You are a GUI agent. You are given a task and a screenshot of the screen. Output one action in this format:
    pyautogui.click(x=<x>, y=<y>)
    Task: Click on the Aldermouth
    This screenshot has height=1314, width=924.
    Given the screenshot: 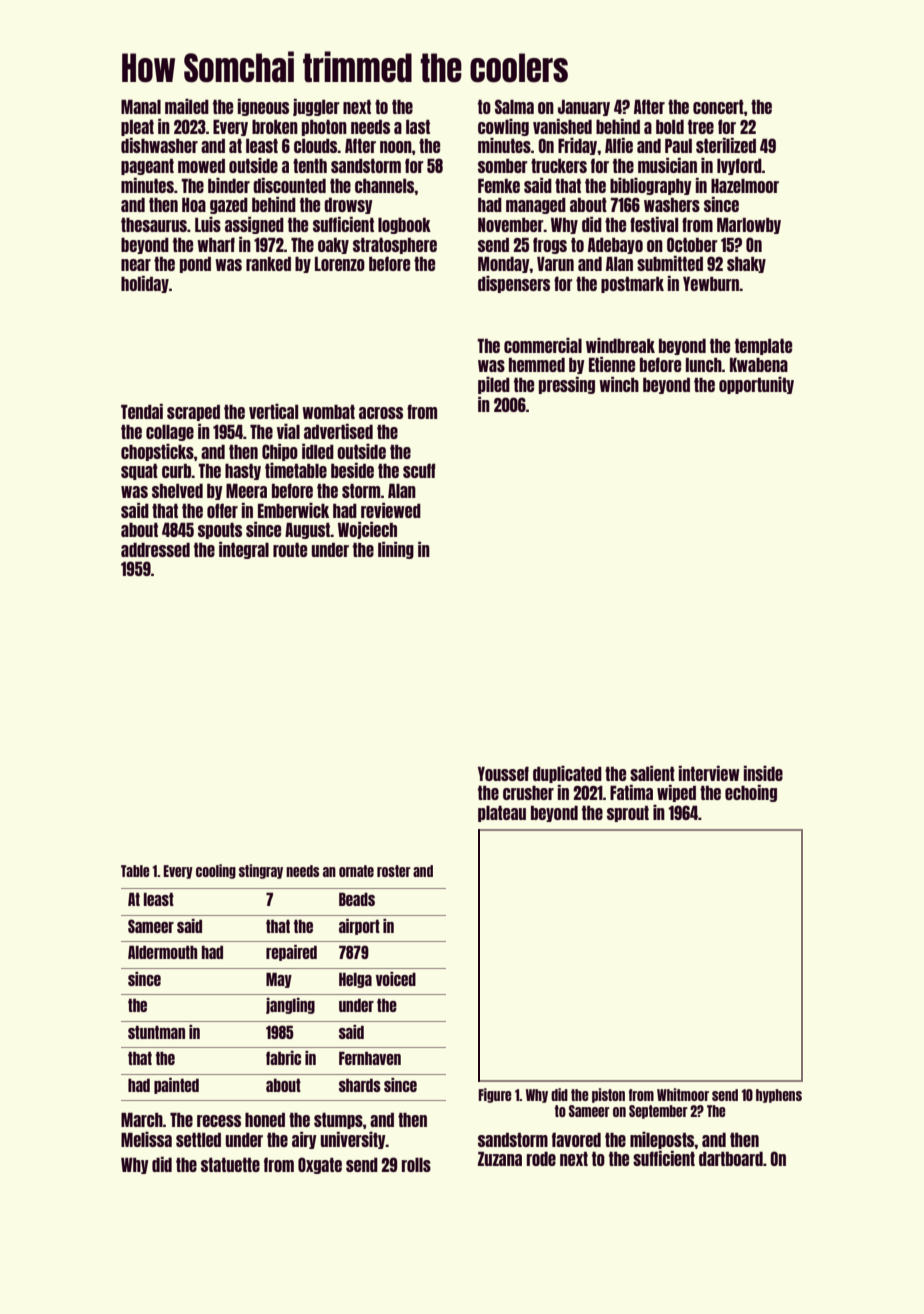 What is the action you would take?
    pyautogui.click(x=162, y=952)
